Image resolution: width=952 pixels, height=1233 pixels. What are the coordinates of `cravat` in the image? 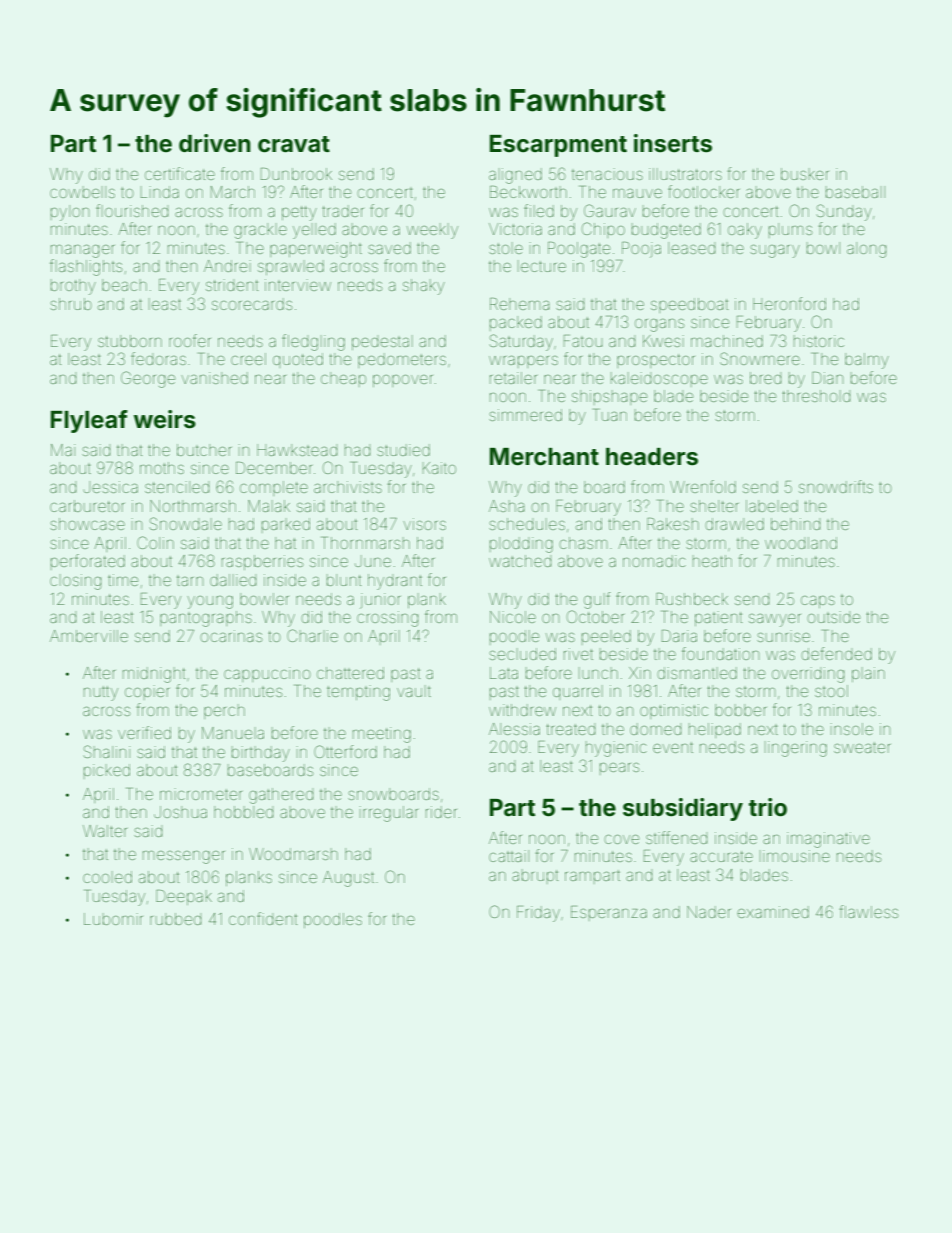 It's located at (294, 144).
